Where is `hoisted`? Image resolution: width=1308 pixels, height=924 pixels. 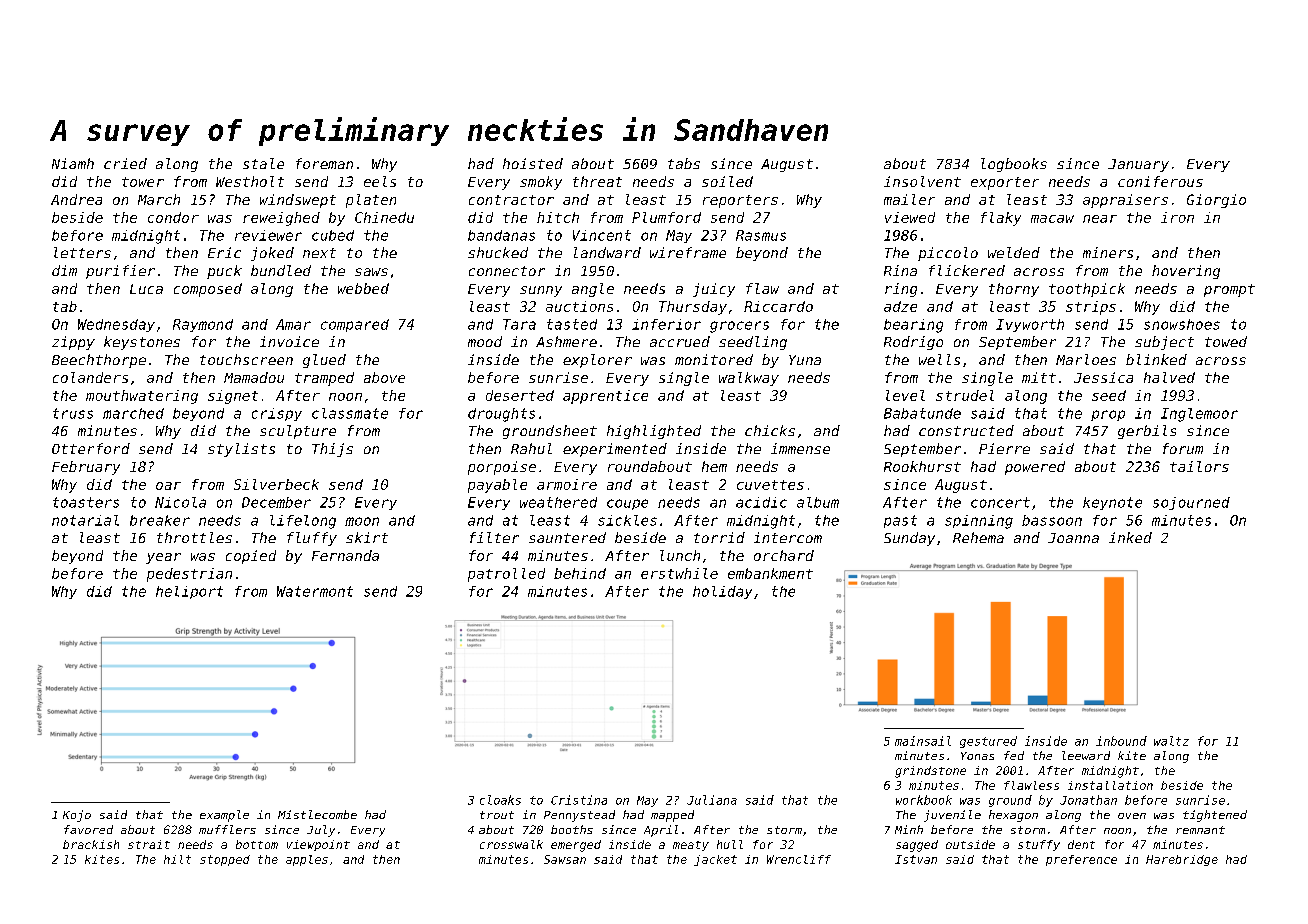 hoisted is located at coordinates (533, 163).
